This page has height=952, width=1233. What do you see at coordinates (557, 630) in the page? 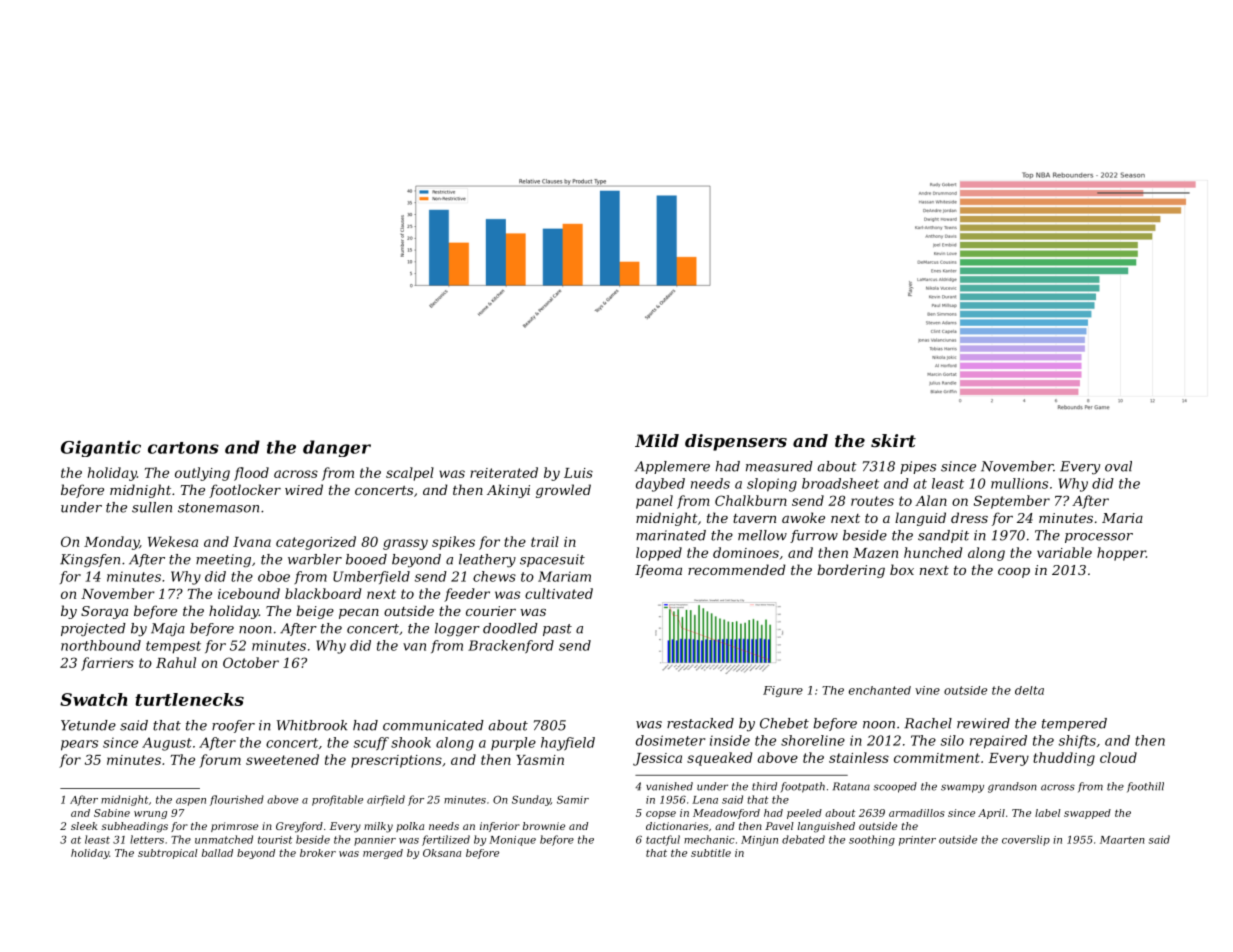
I see `past` at bounding box center [557, 630].
